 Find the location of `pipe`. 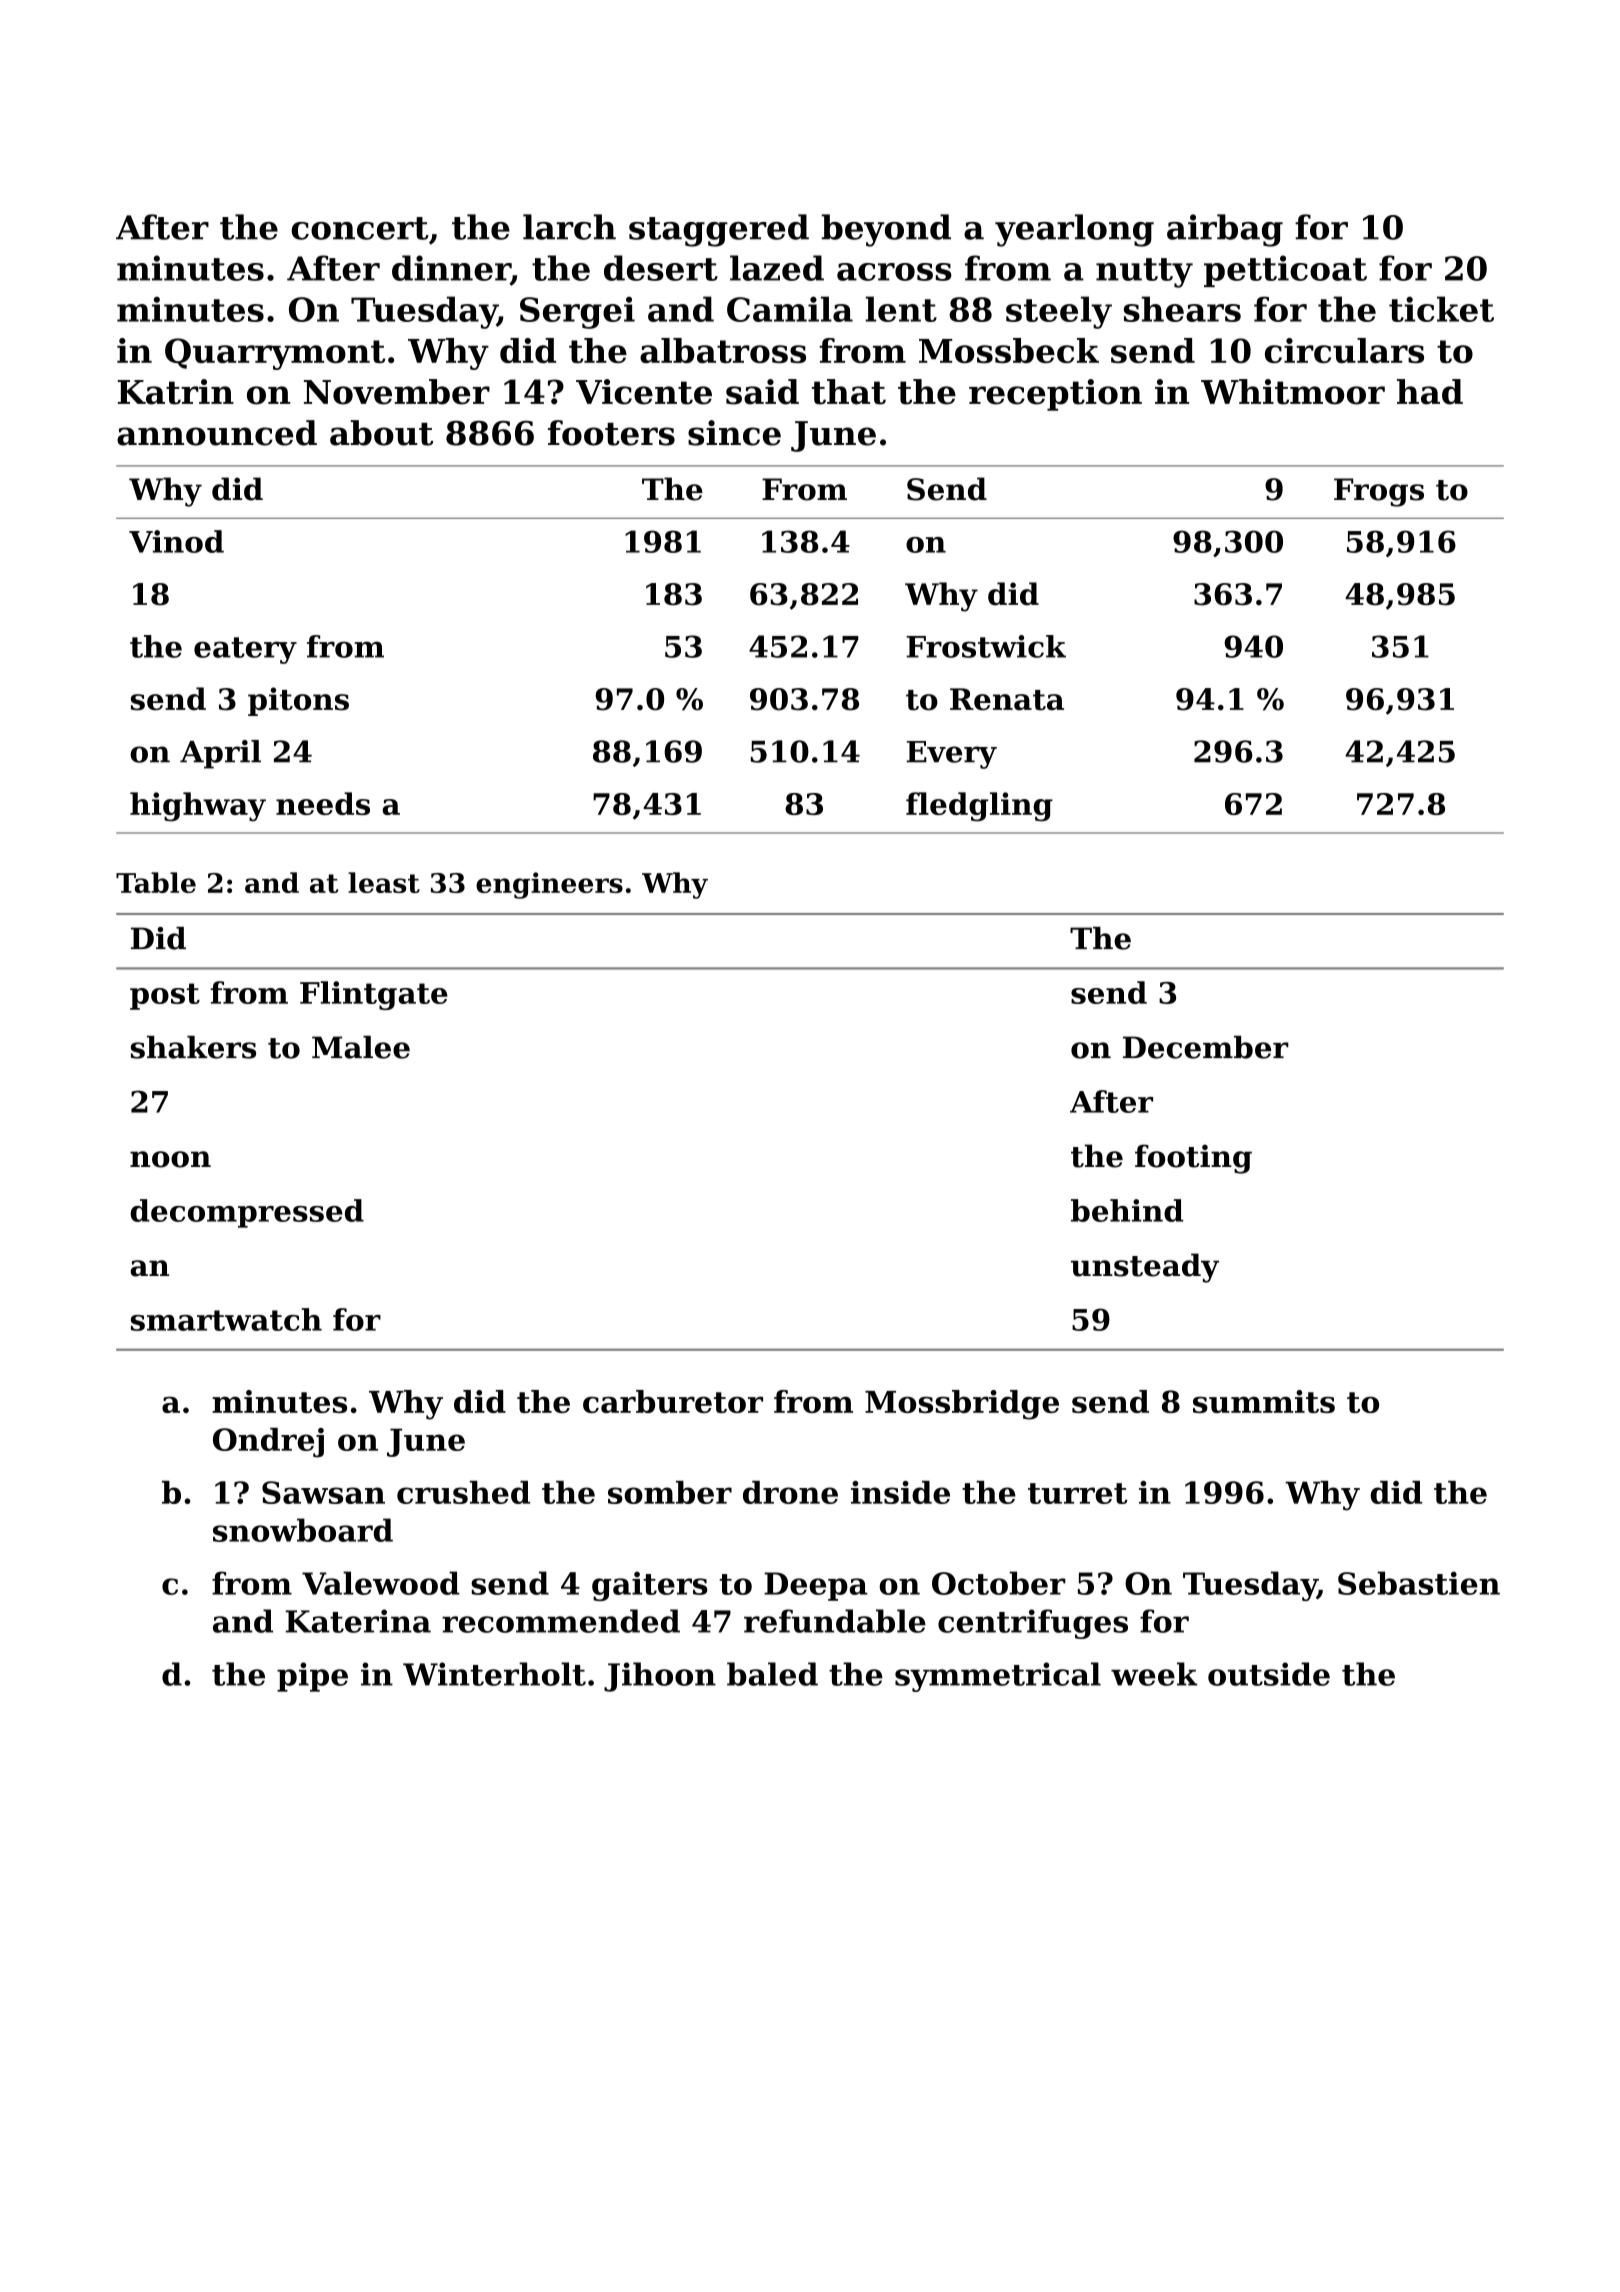

pipe is located at coordinates (312, 1677).
